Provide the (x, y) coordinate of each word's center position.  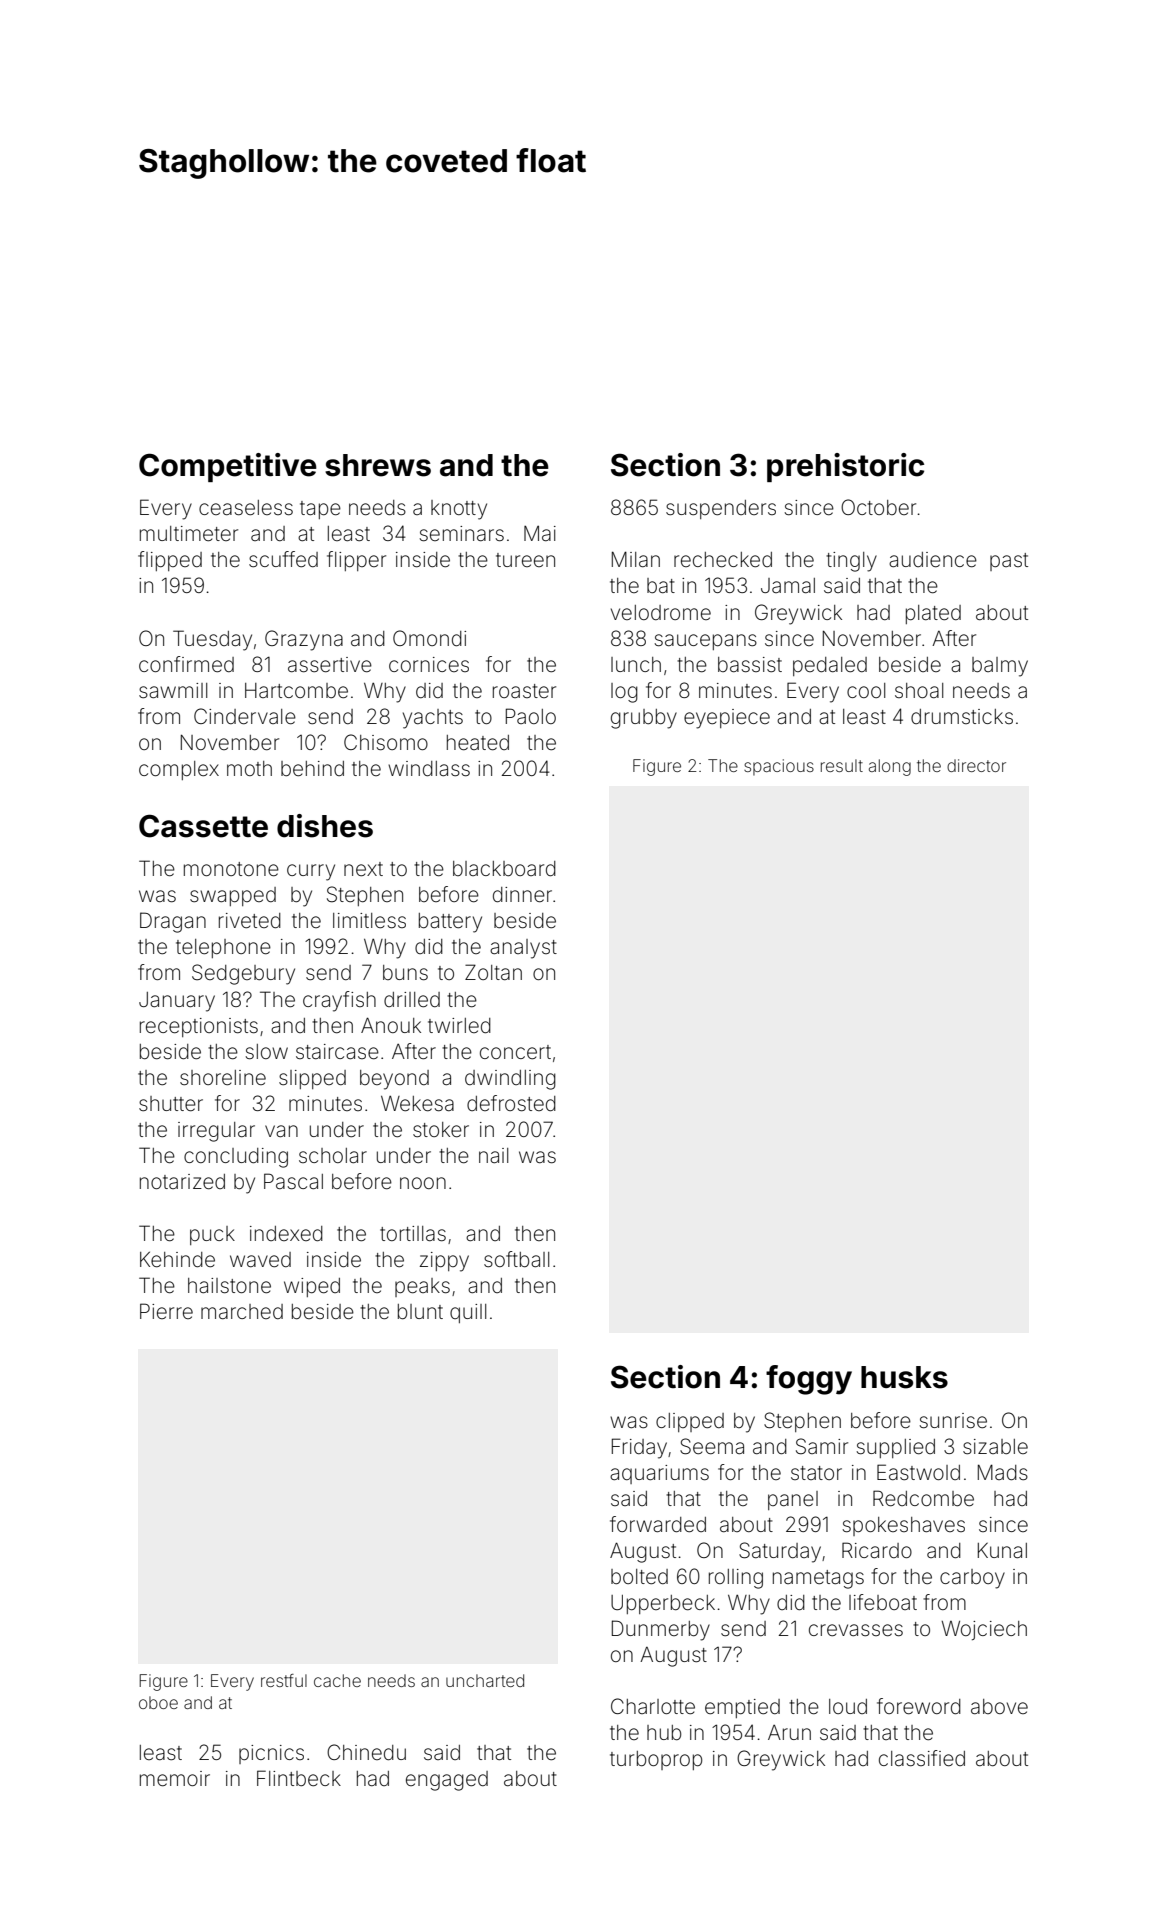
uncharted (485, 1680)
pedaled (830, 666)
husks (904, 1377)
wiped (312, 1287)
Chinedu (366, 1752)
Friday (639, 1448)
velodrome (661, 612)
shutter (171, 1104)
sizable (995, 1446)
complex (179, 770)
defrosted (511, 1103)
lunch (636, 664)
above (999, 1706)
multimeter (189, 533)
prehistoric (845, 467)
